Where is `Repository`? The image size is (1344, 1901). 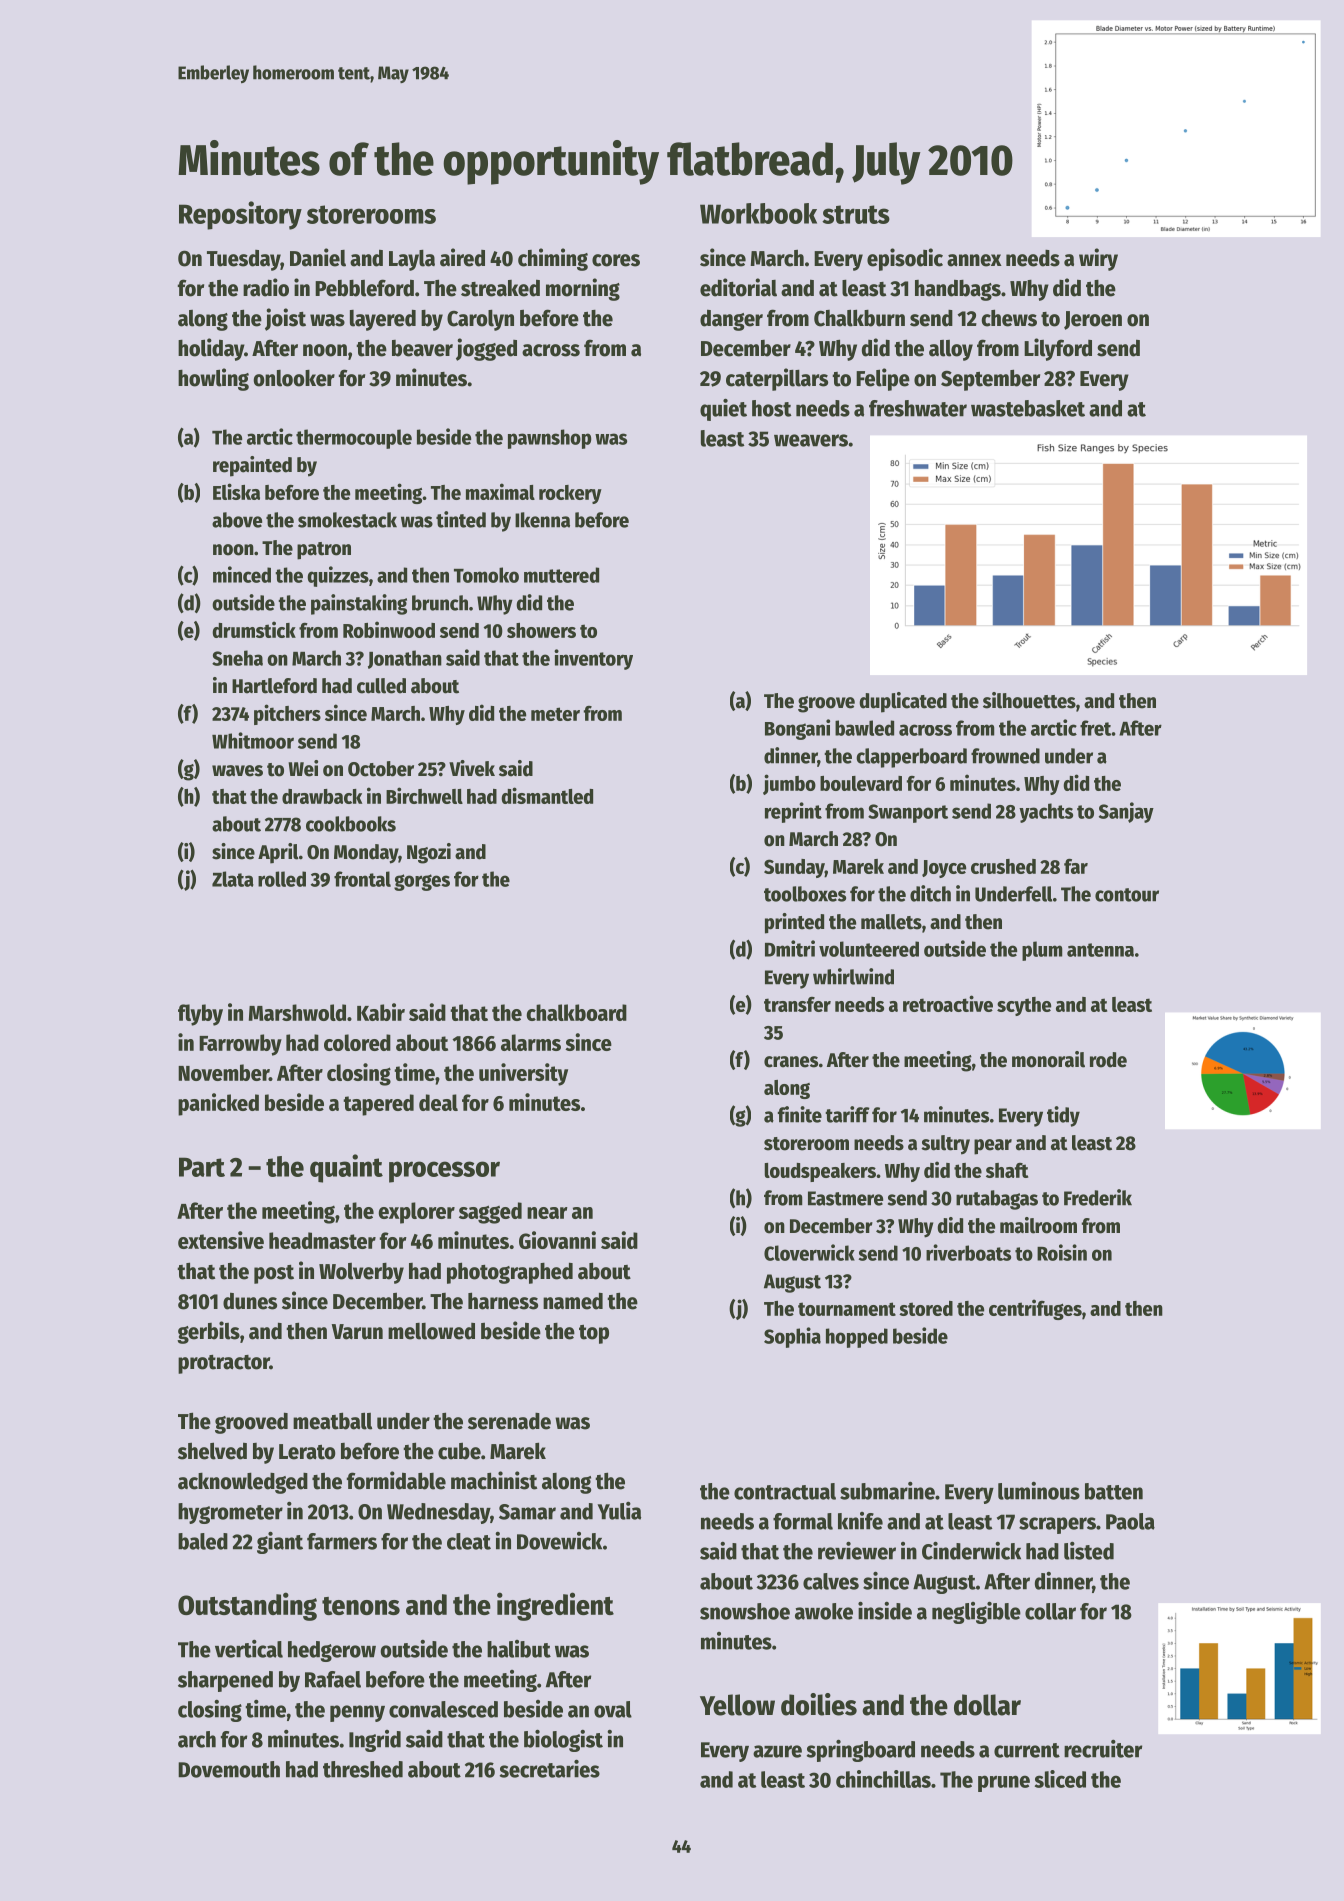 Repository is located at coordinates (240, 215).
